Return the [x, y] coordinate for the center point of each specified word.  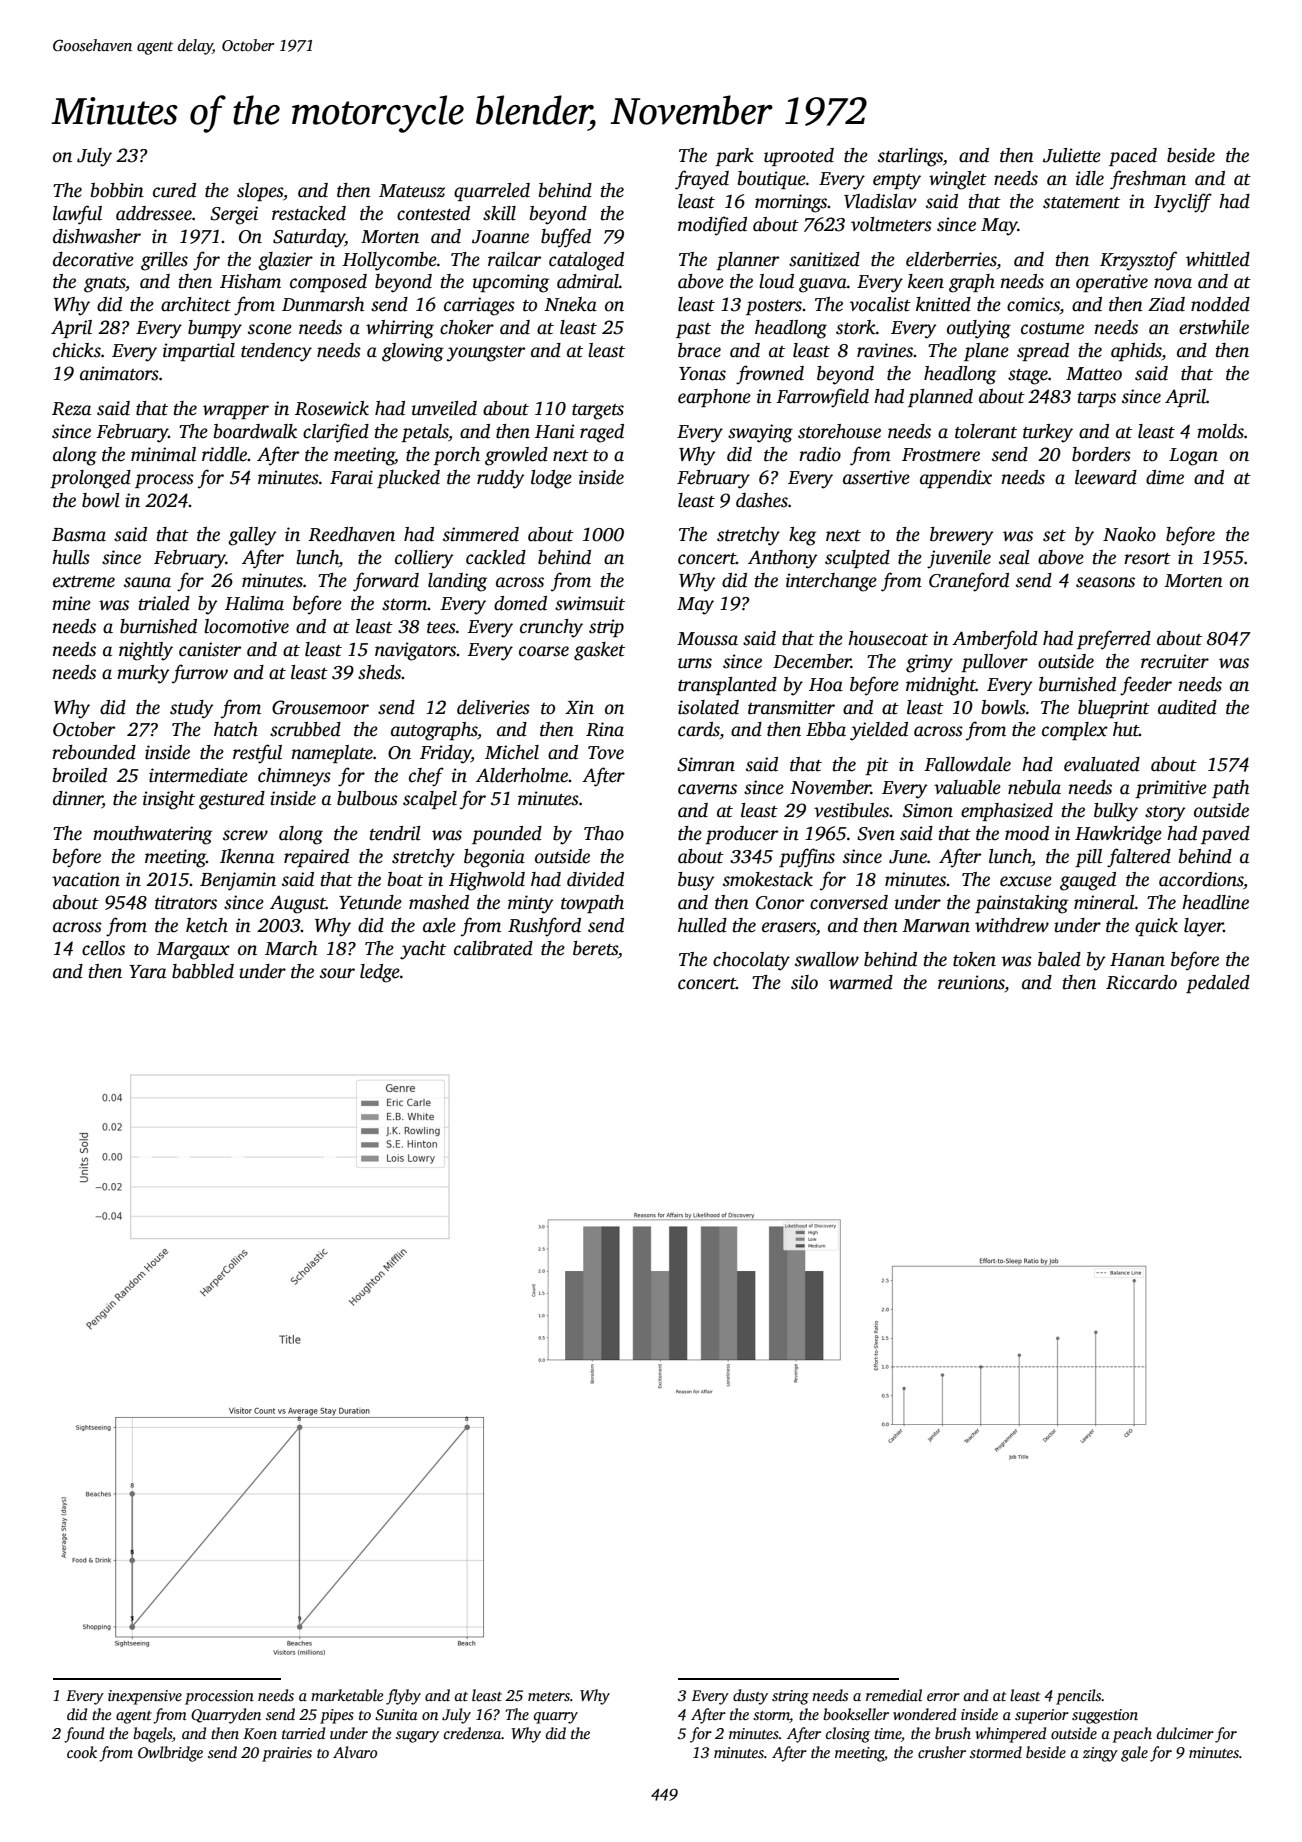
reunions [971, 983]
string [790, 1697]
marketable [347, 1695]
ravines [885, 350]
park [734, 157]
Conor [780, 903]
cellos [103, 948]
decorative [93, 259]
